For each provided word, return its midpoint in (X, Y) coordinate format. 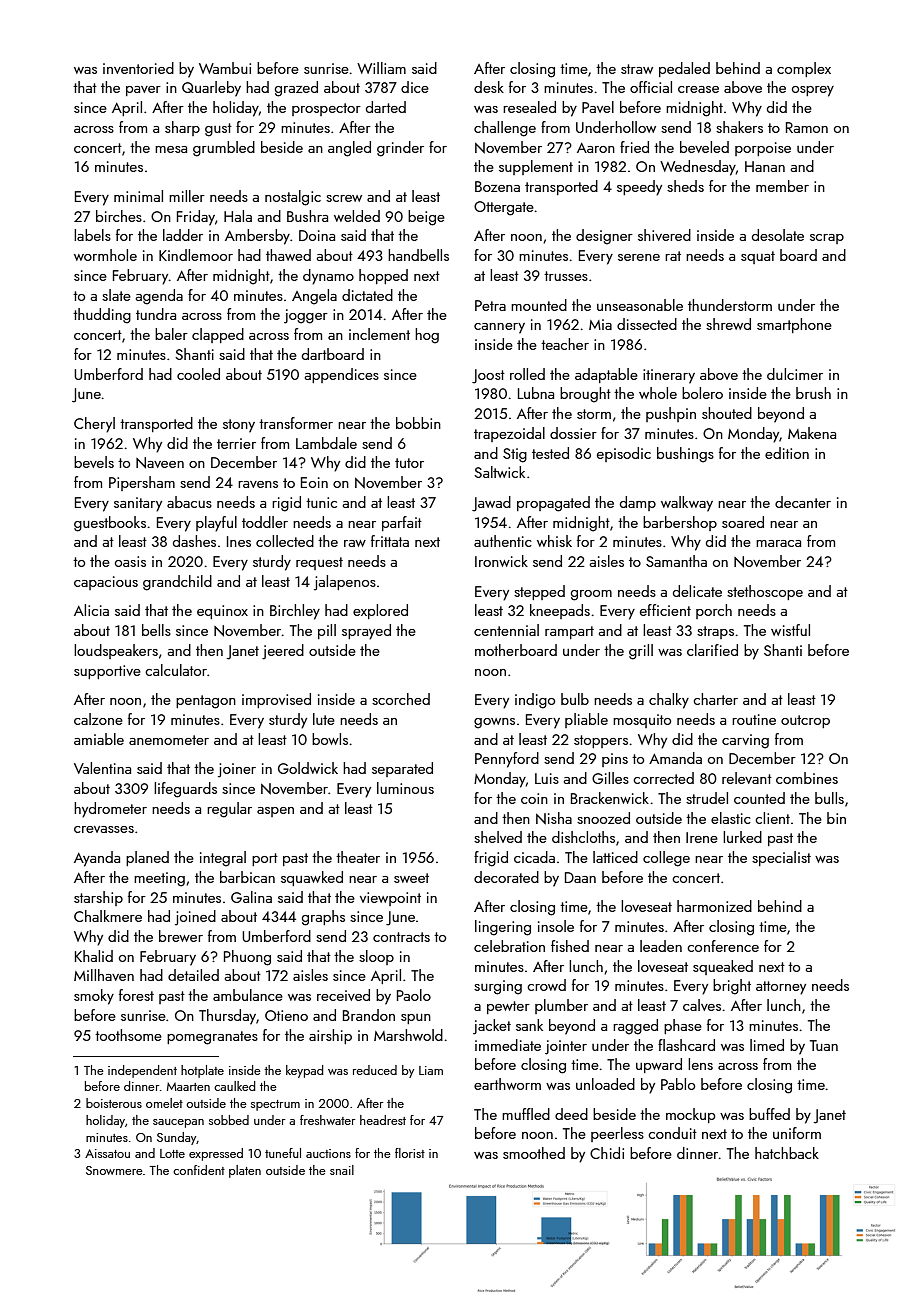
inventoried (138, 68)
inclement (379, 334)
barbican (247, 877)
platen (245, 1171)
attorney (781, 988)
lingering (503, 928)
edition (787, 453)
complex (804, 69)
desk (489, 87)
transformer (296, 423)
